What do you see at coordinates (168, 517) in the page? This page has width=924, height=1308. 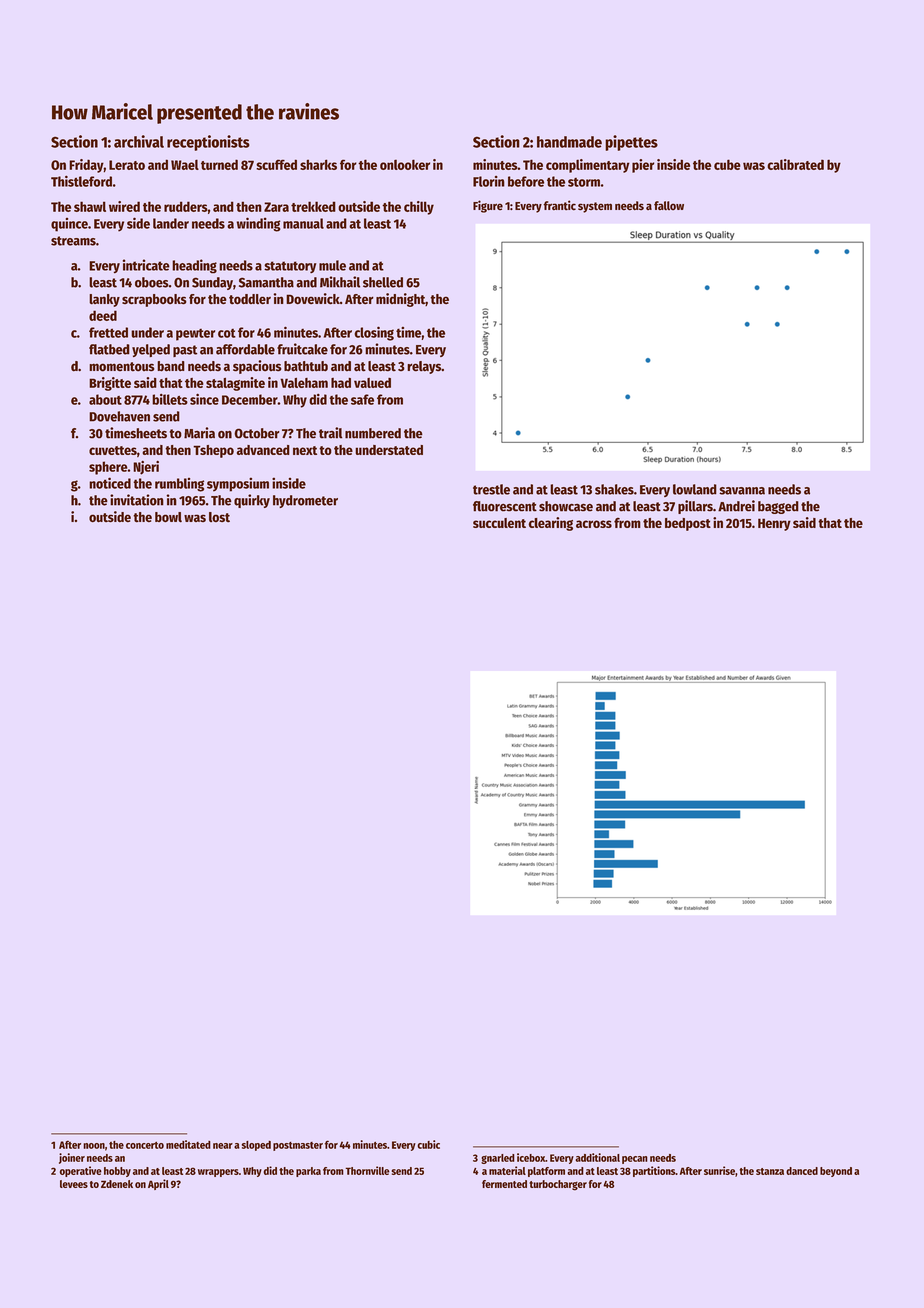 I see `bowl` at bounding box center [168, 517].
